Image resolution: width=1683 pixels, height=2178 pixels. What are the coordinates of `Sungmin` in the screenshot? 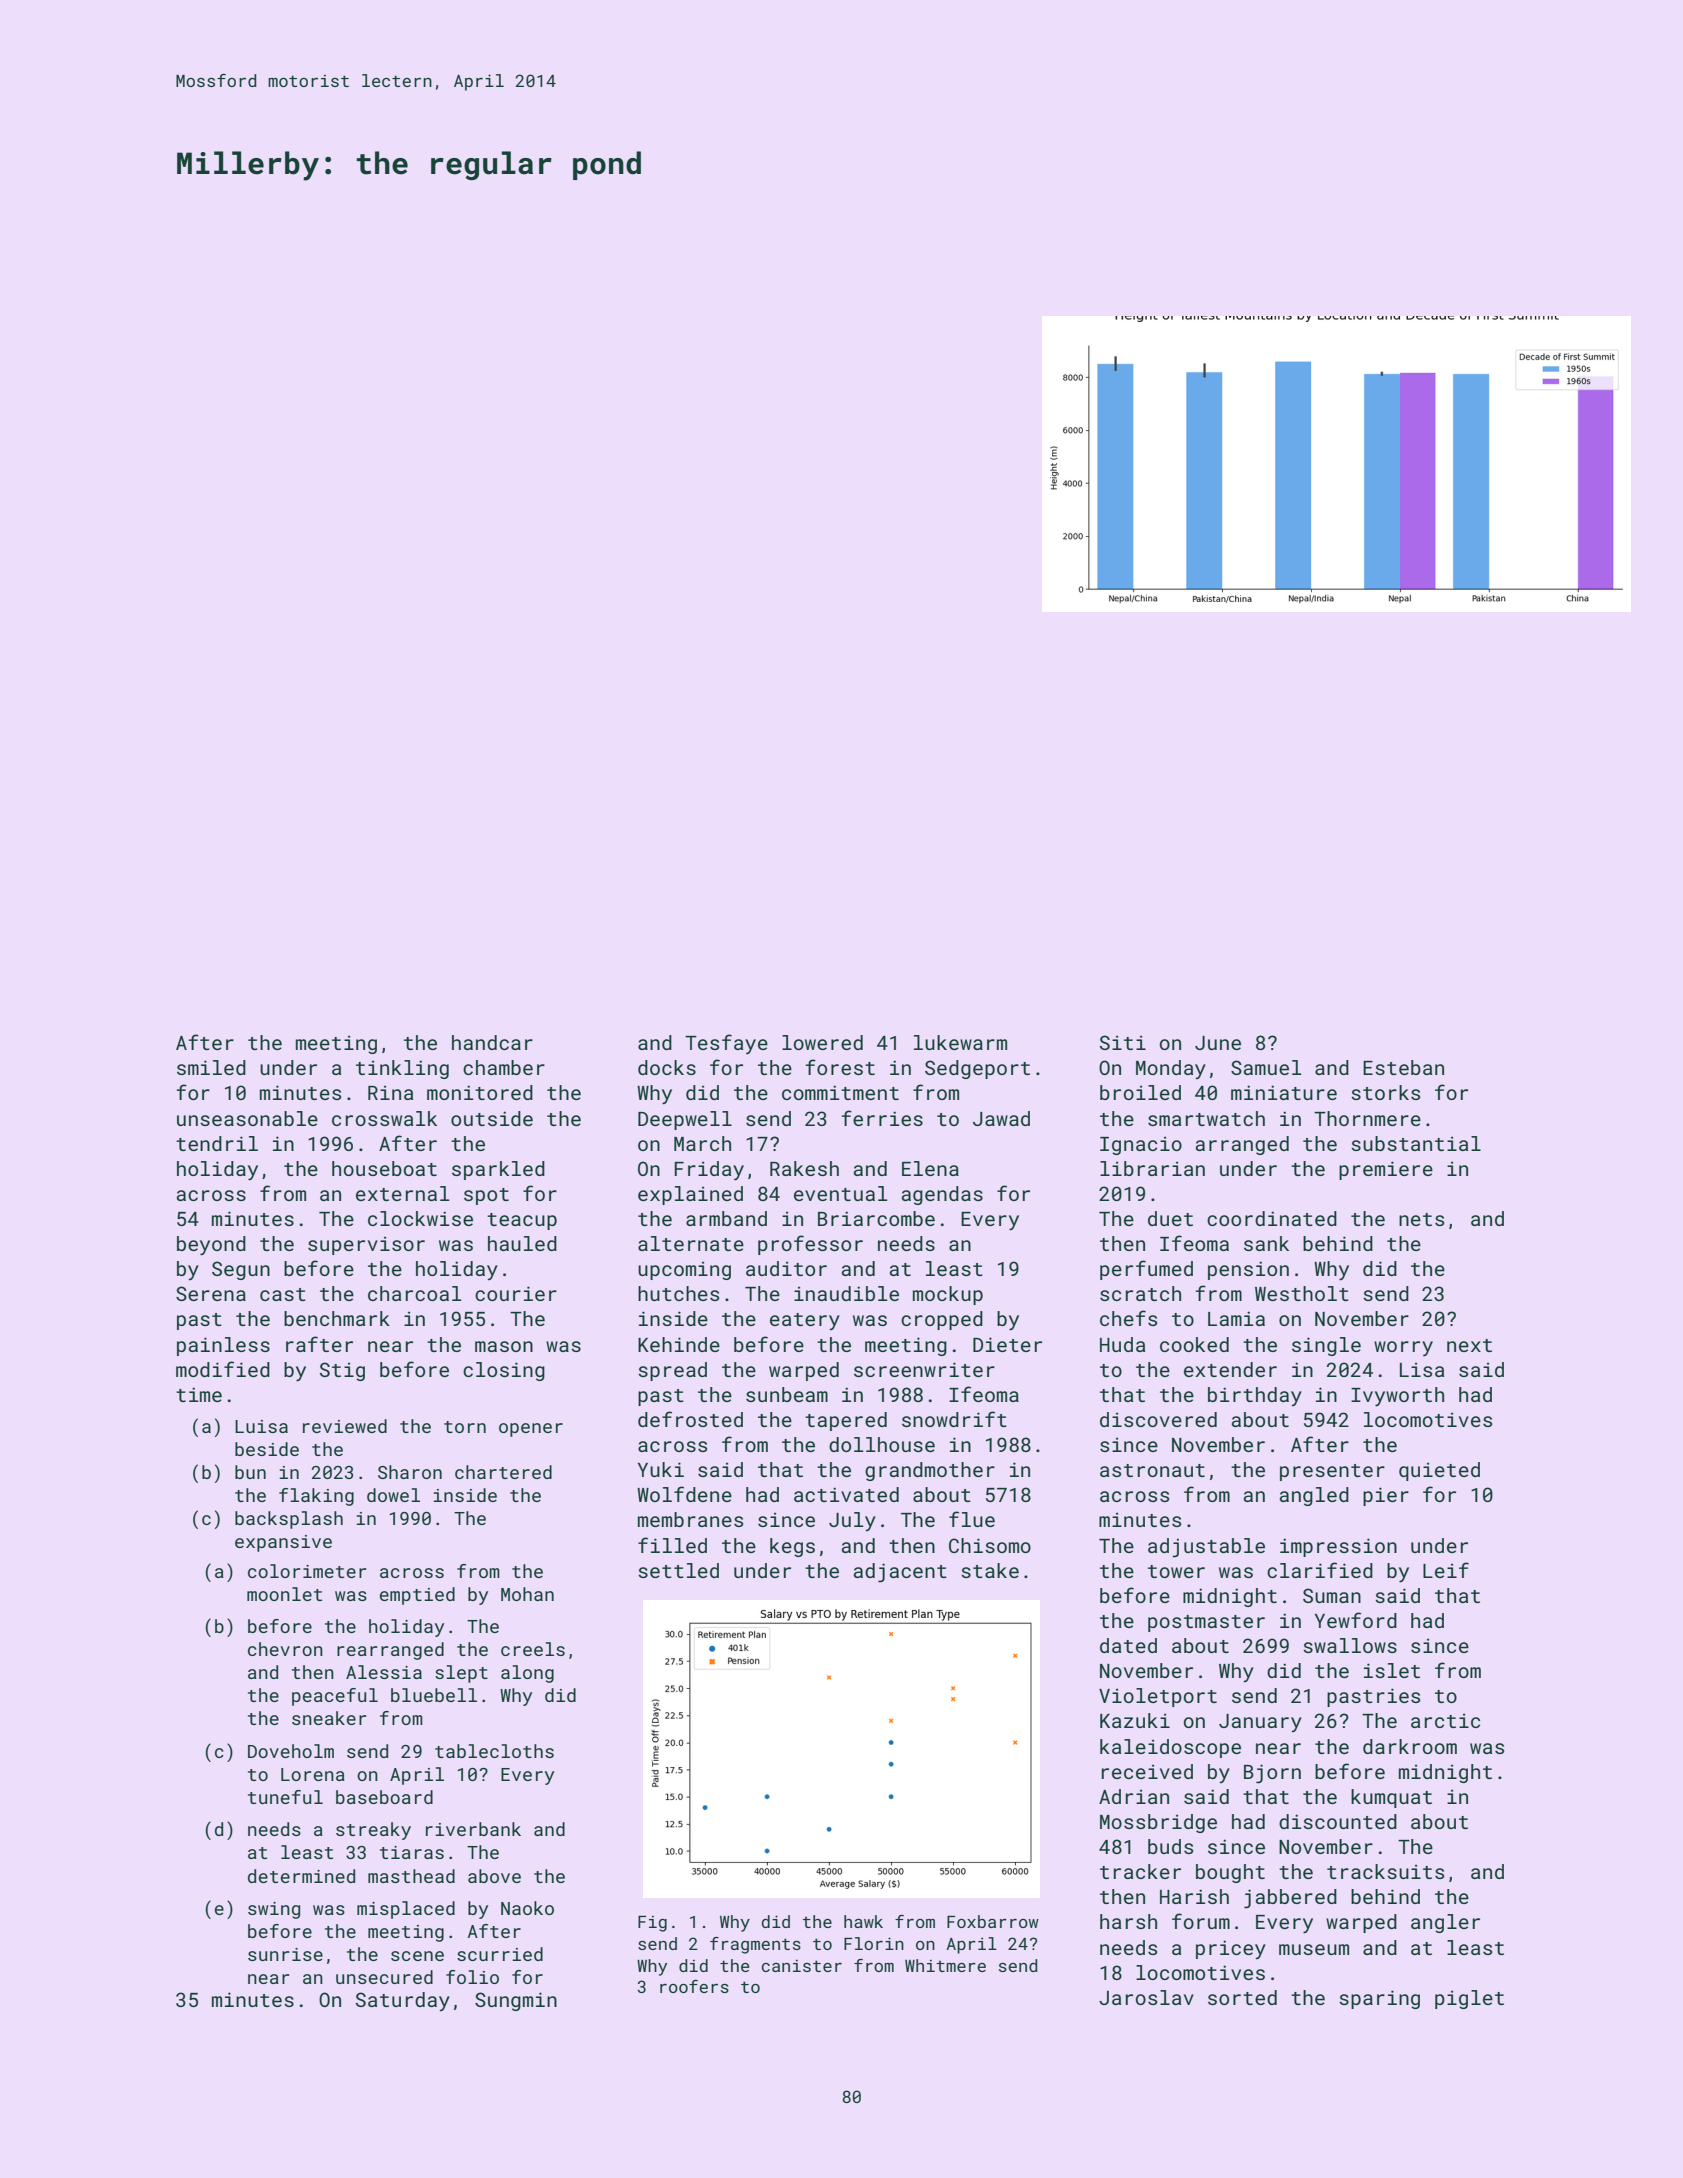 It's located at (516, 2001).
